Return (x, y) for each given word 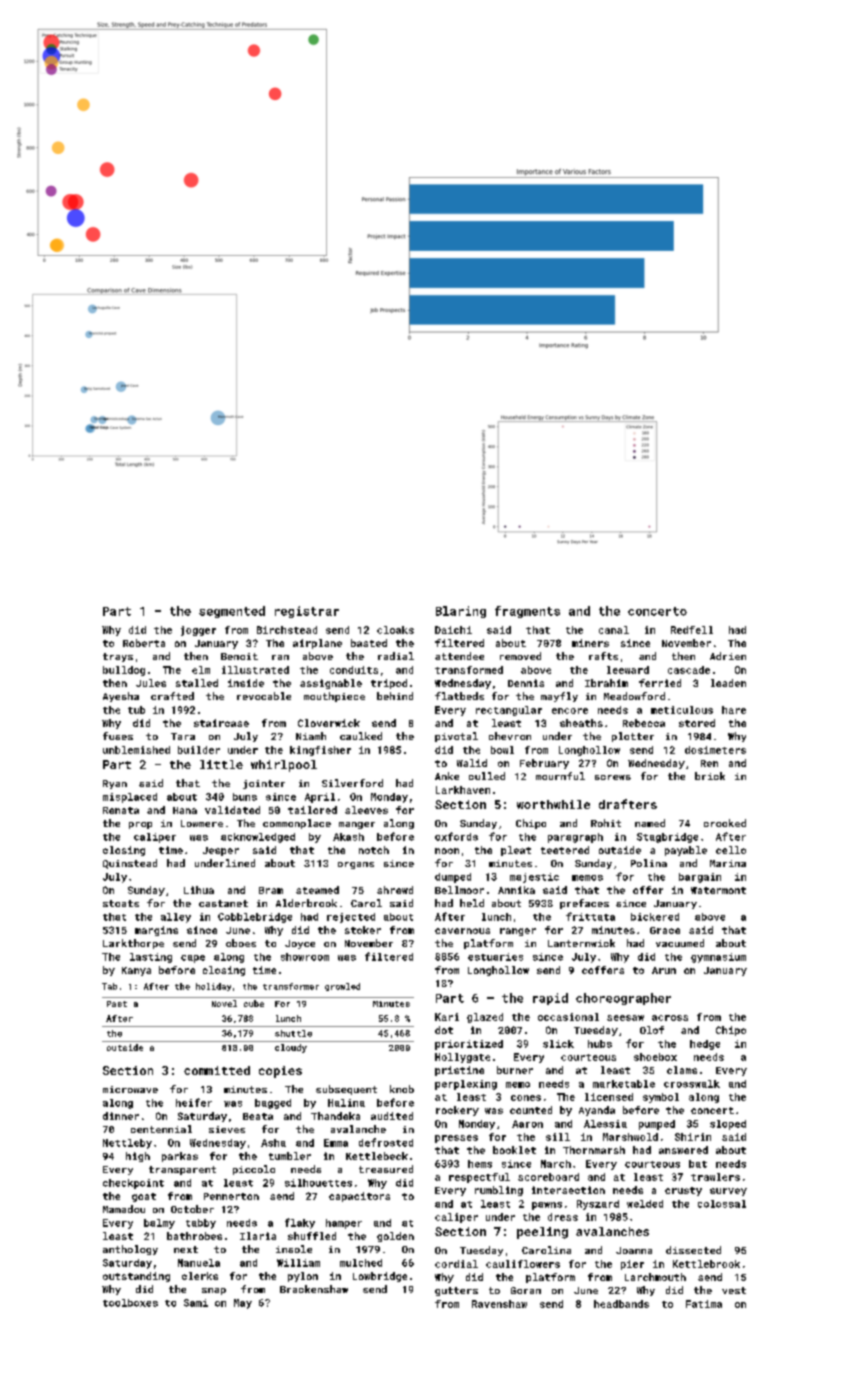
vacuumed (680, 943)
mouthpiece (334, 697)
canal (614, 630)
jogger (198, 631)
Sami (196, 1303)
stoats (121, 903)
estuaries (495, 957)
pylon (303, 1277)
